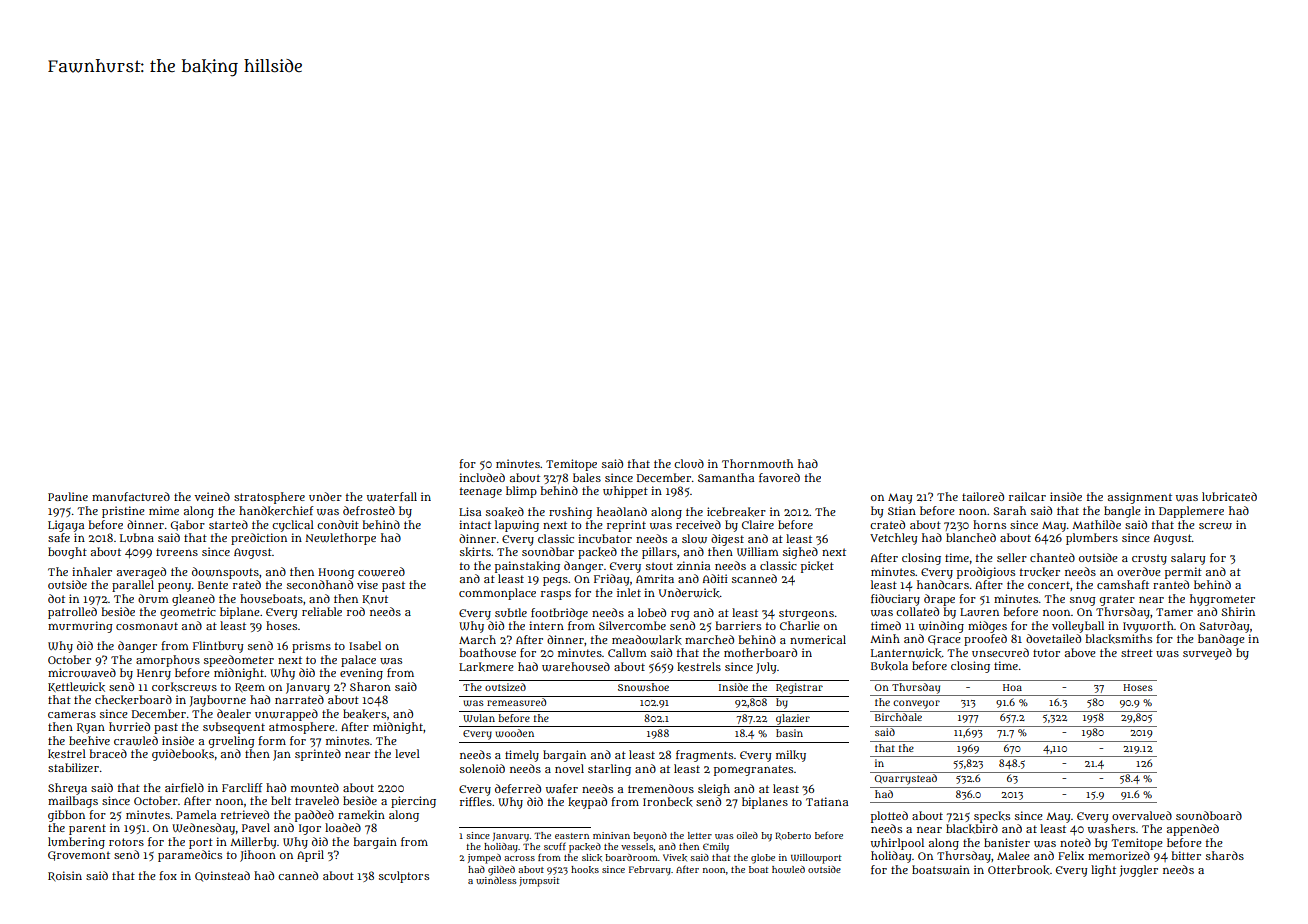 This page has height=924, width=1308. Describe the element at coordinates (375, 599) in the page. I see `Knut` at that location.
